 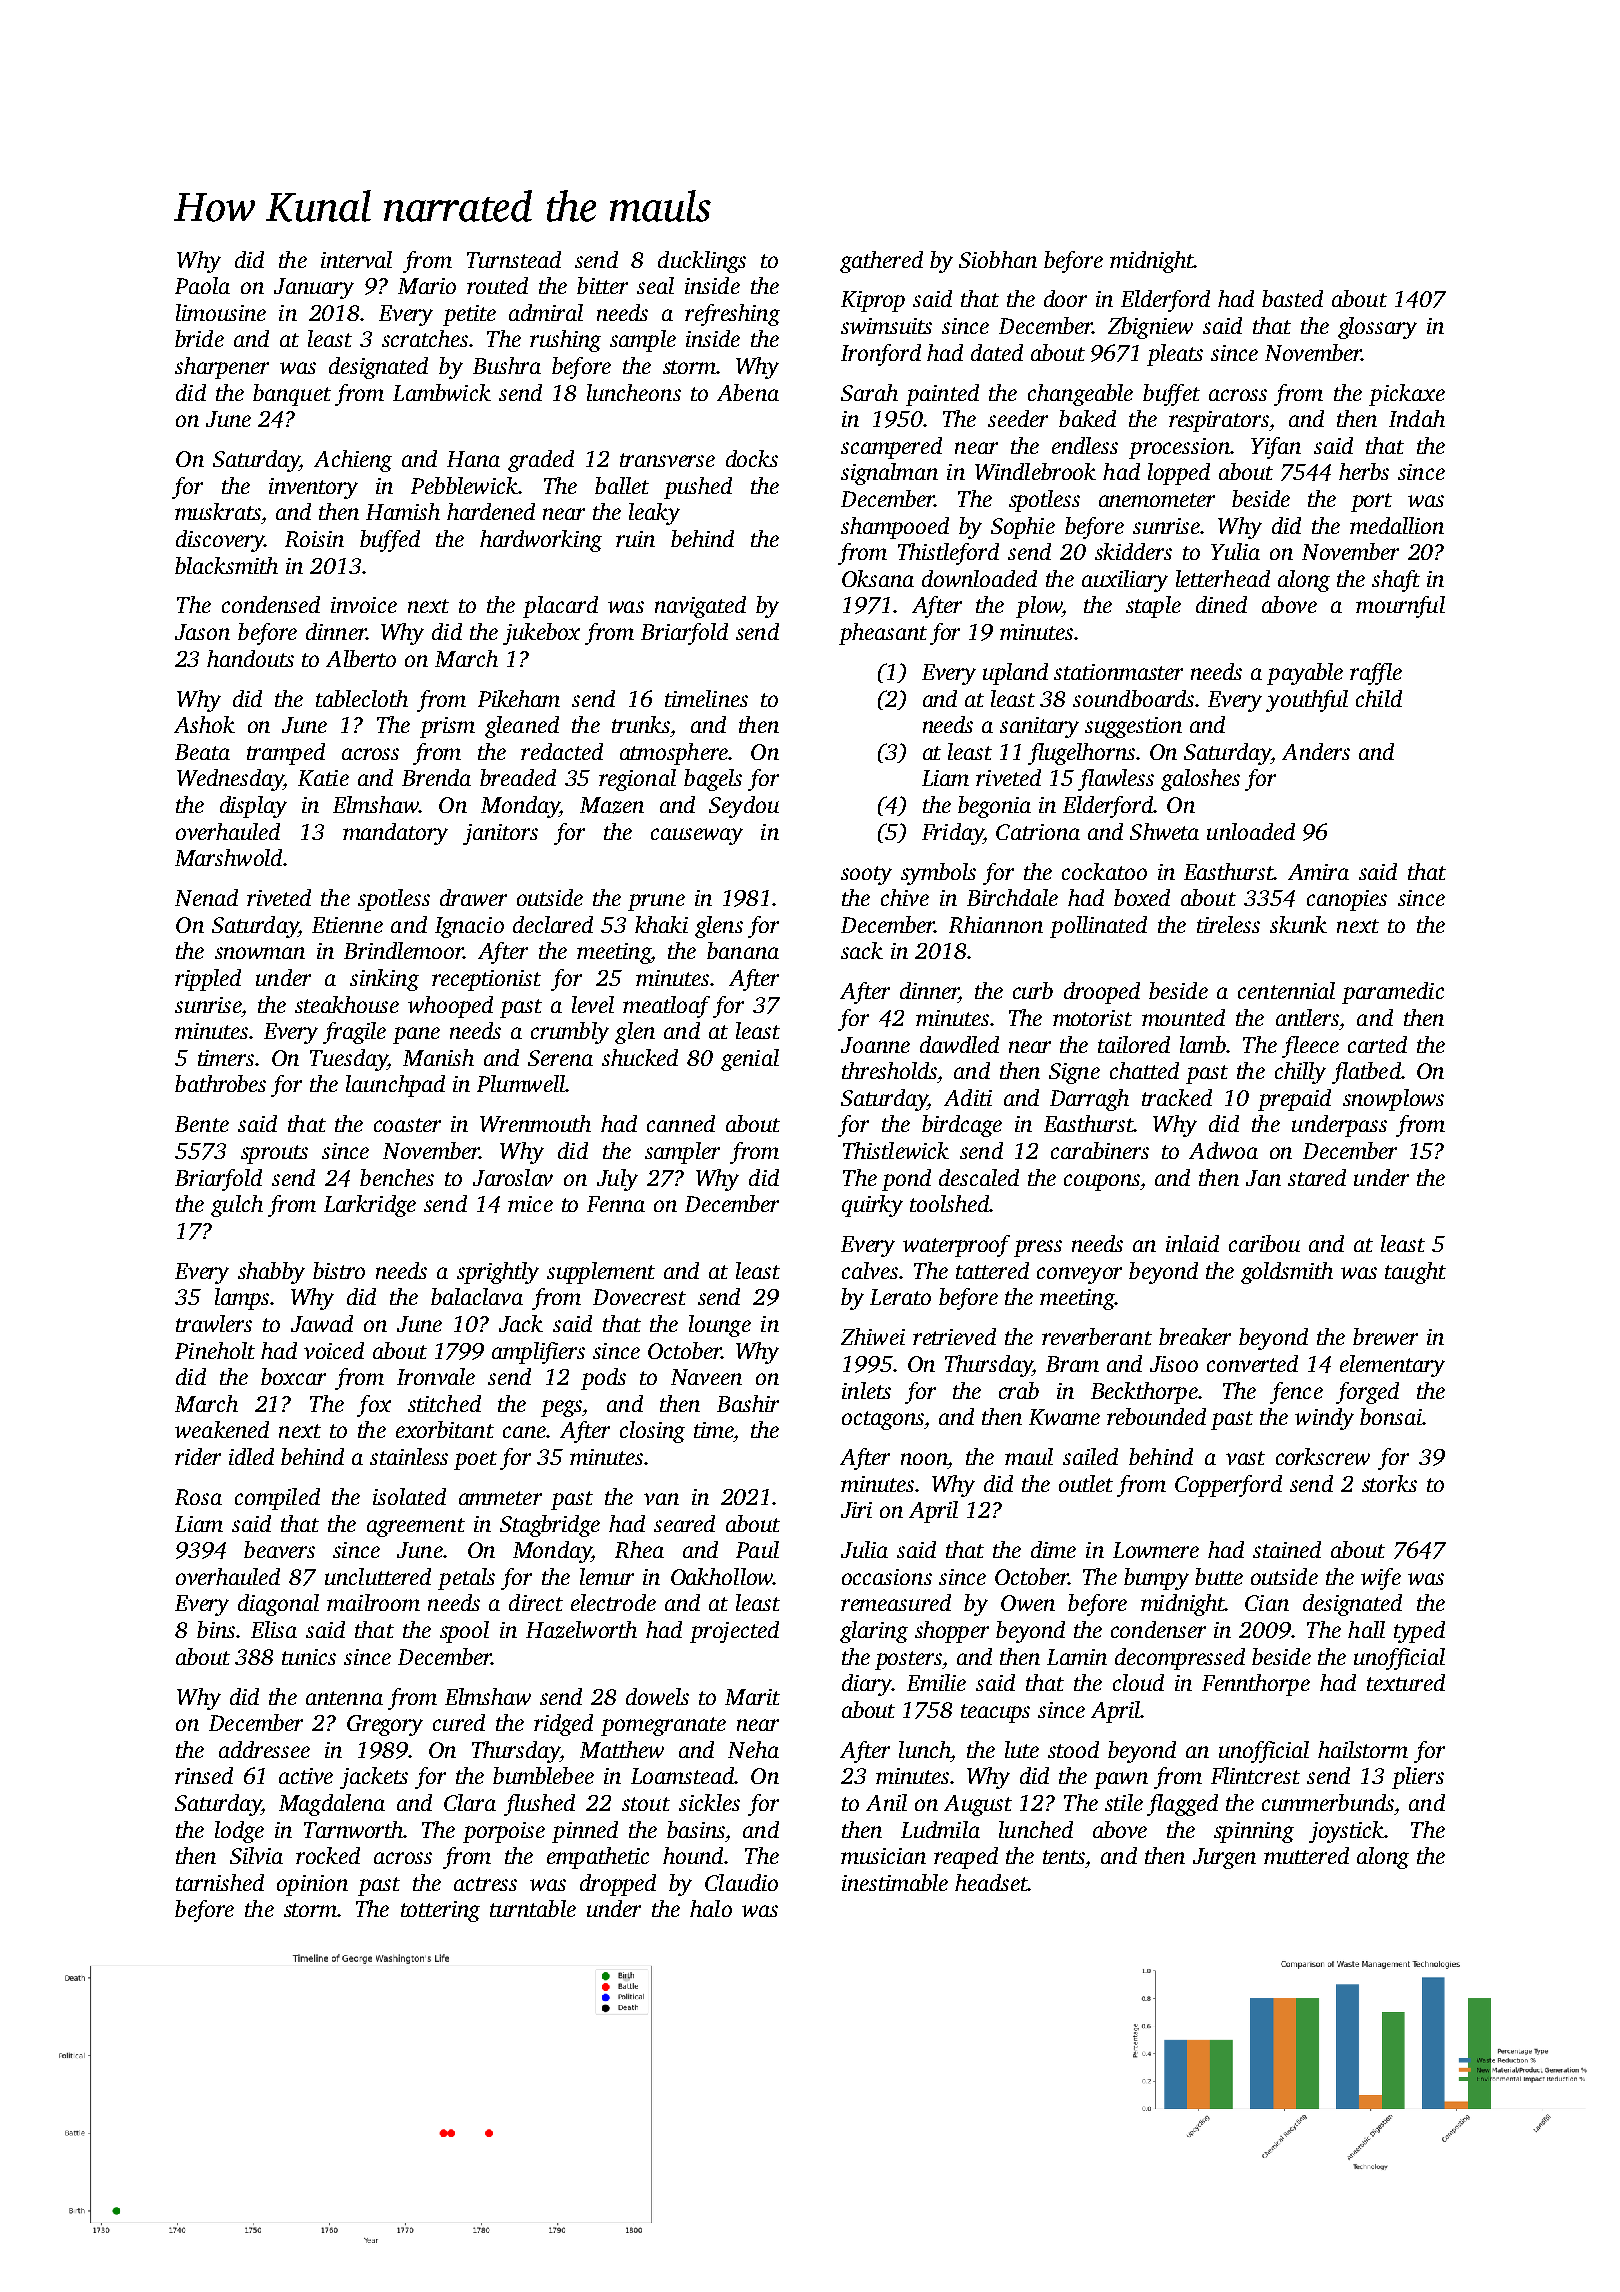 I want to click on Pikeham, so click(x=519, y=698).
